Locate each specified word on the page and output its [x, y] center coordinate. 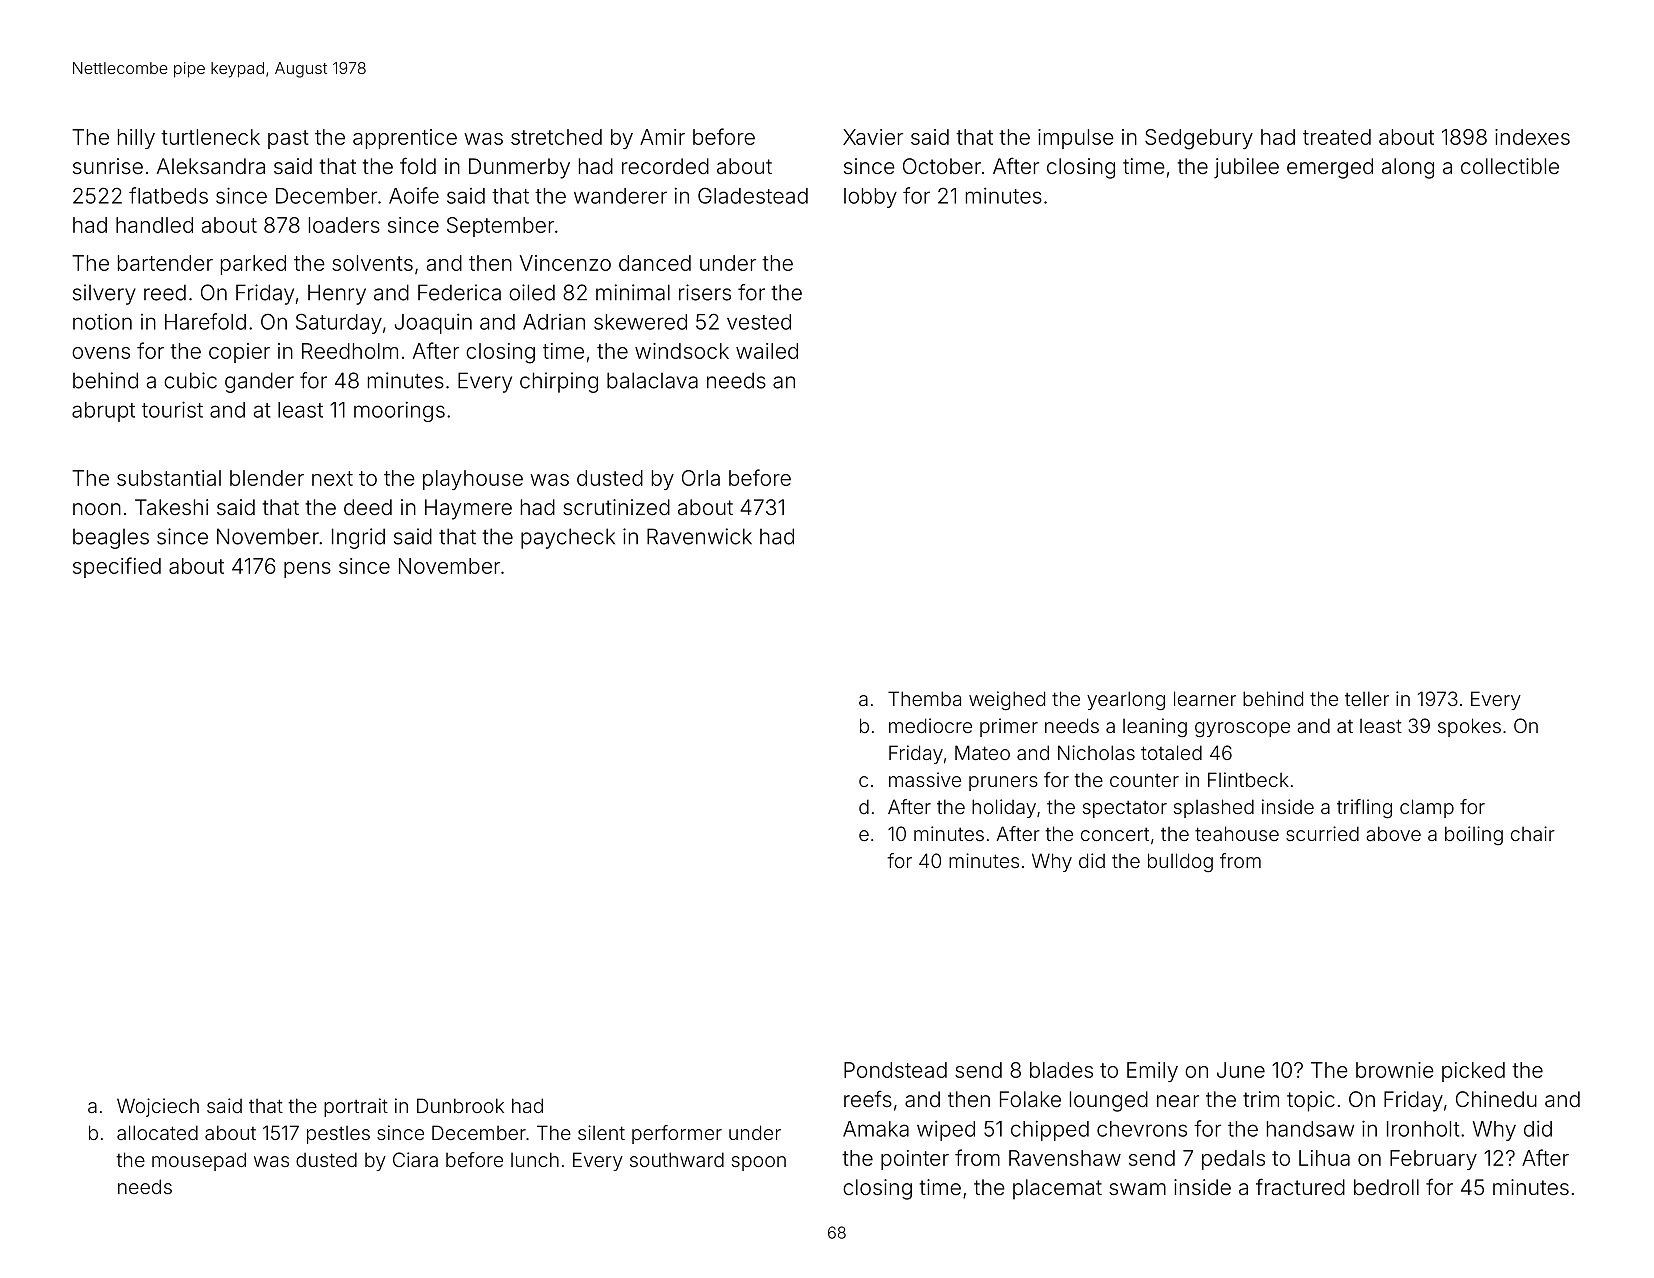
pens [307, 570]
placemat [1057, 1189]
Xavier [873, 137]
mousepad [199, 1161]
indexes [1532, 137]
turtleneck [210, 137]
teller [1367, 698]
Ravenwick [699, 536]
